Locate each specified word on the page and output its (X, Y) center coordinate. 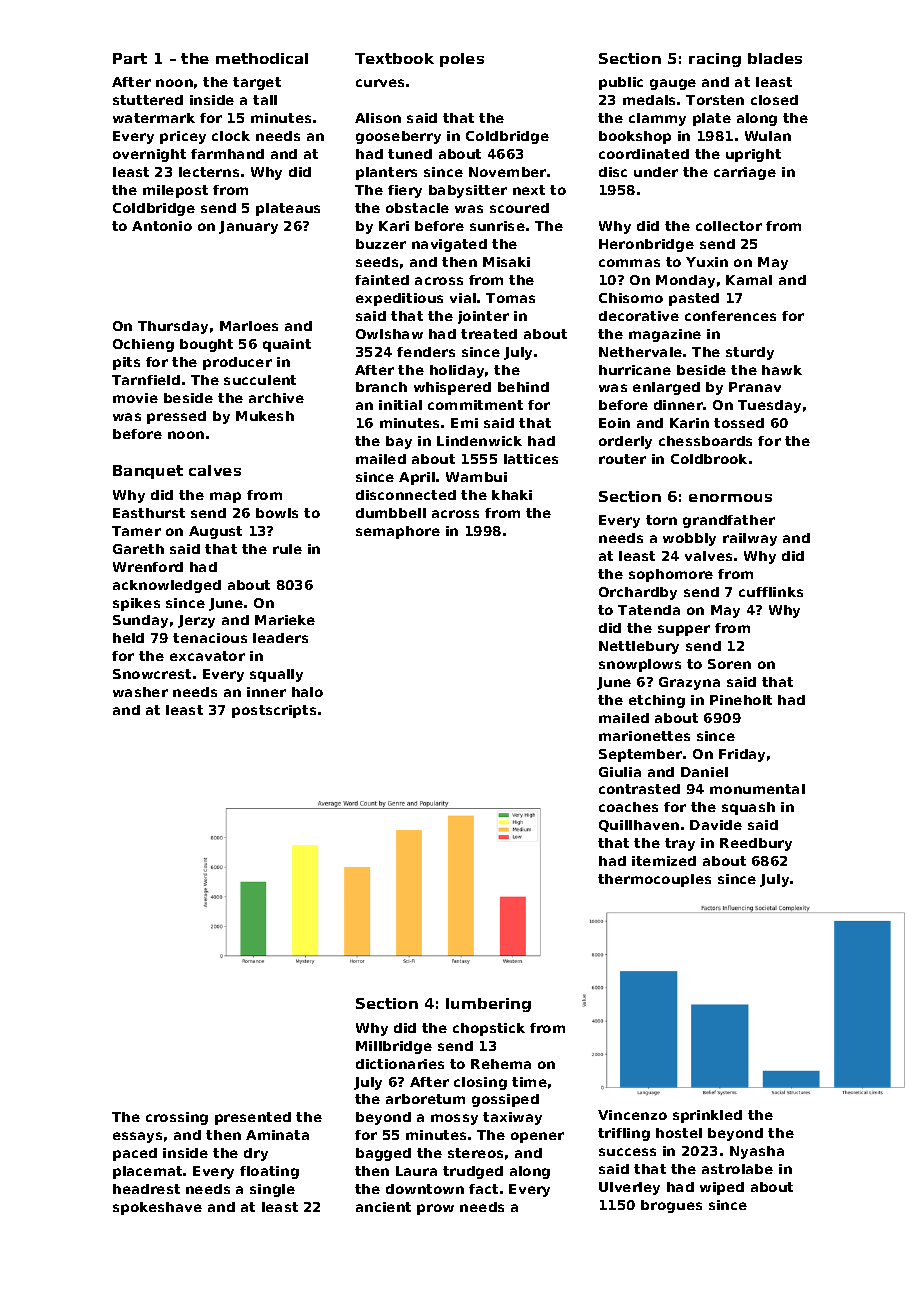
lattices (531, 459)
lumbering (488, 1005)
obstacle (417, 208)
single (272, 1190)
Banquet (148, 472)
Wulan (768, 136)
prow (435, 1209)
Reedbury (756, 844)
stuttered (148, 100)
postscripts (274, 711)
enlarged (666, 388)
